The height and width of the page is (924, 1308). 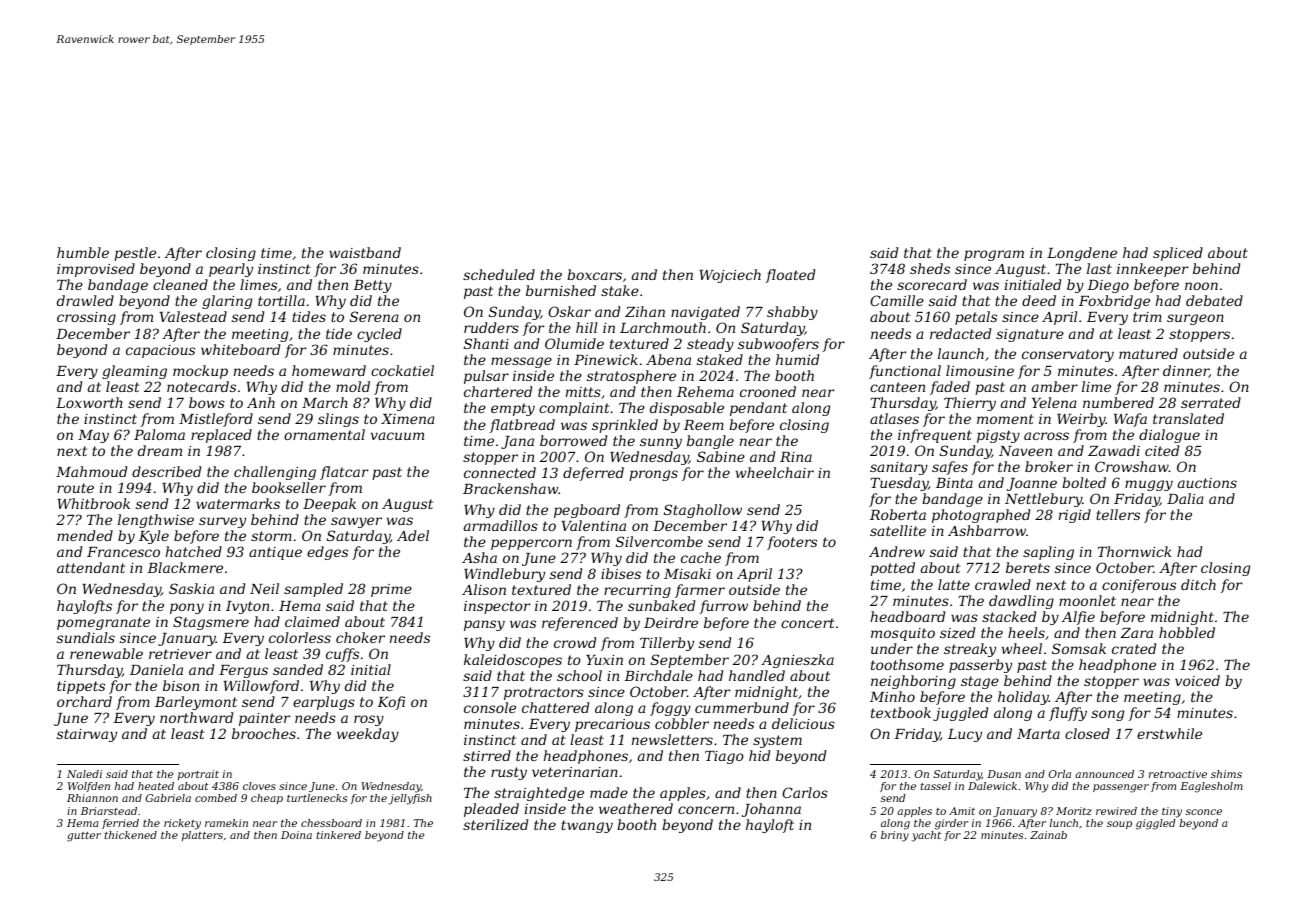 I want to click on weathered, so click(x=636, y=808).
